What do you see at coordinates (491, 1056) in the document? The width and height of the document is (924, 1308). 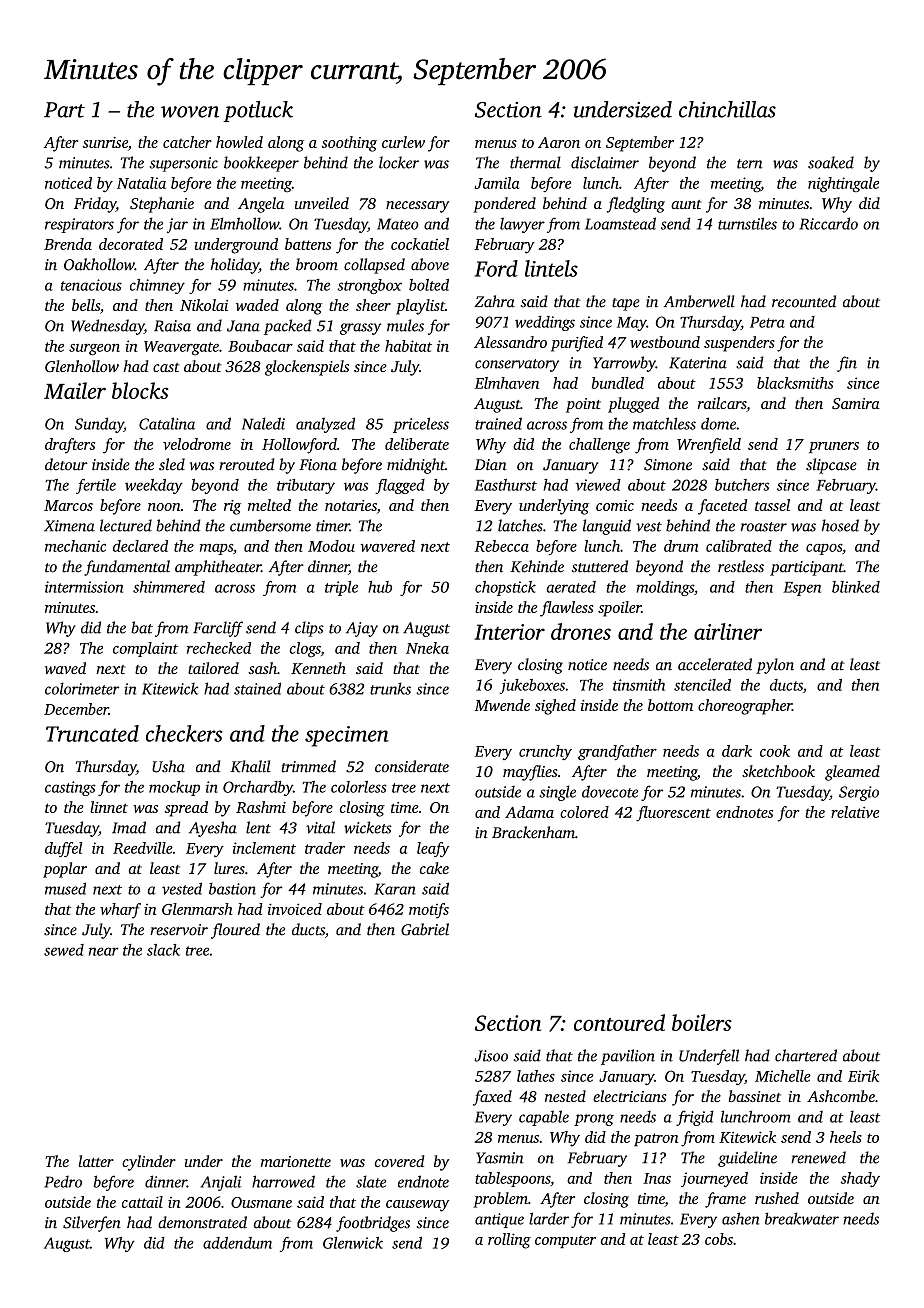 I see `Jisoo` at bounding box center [491, 1056].
